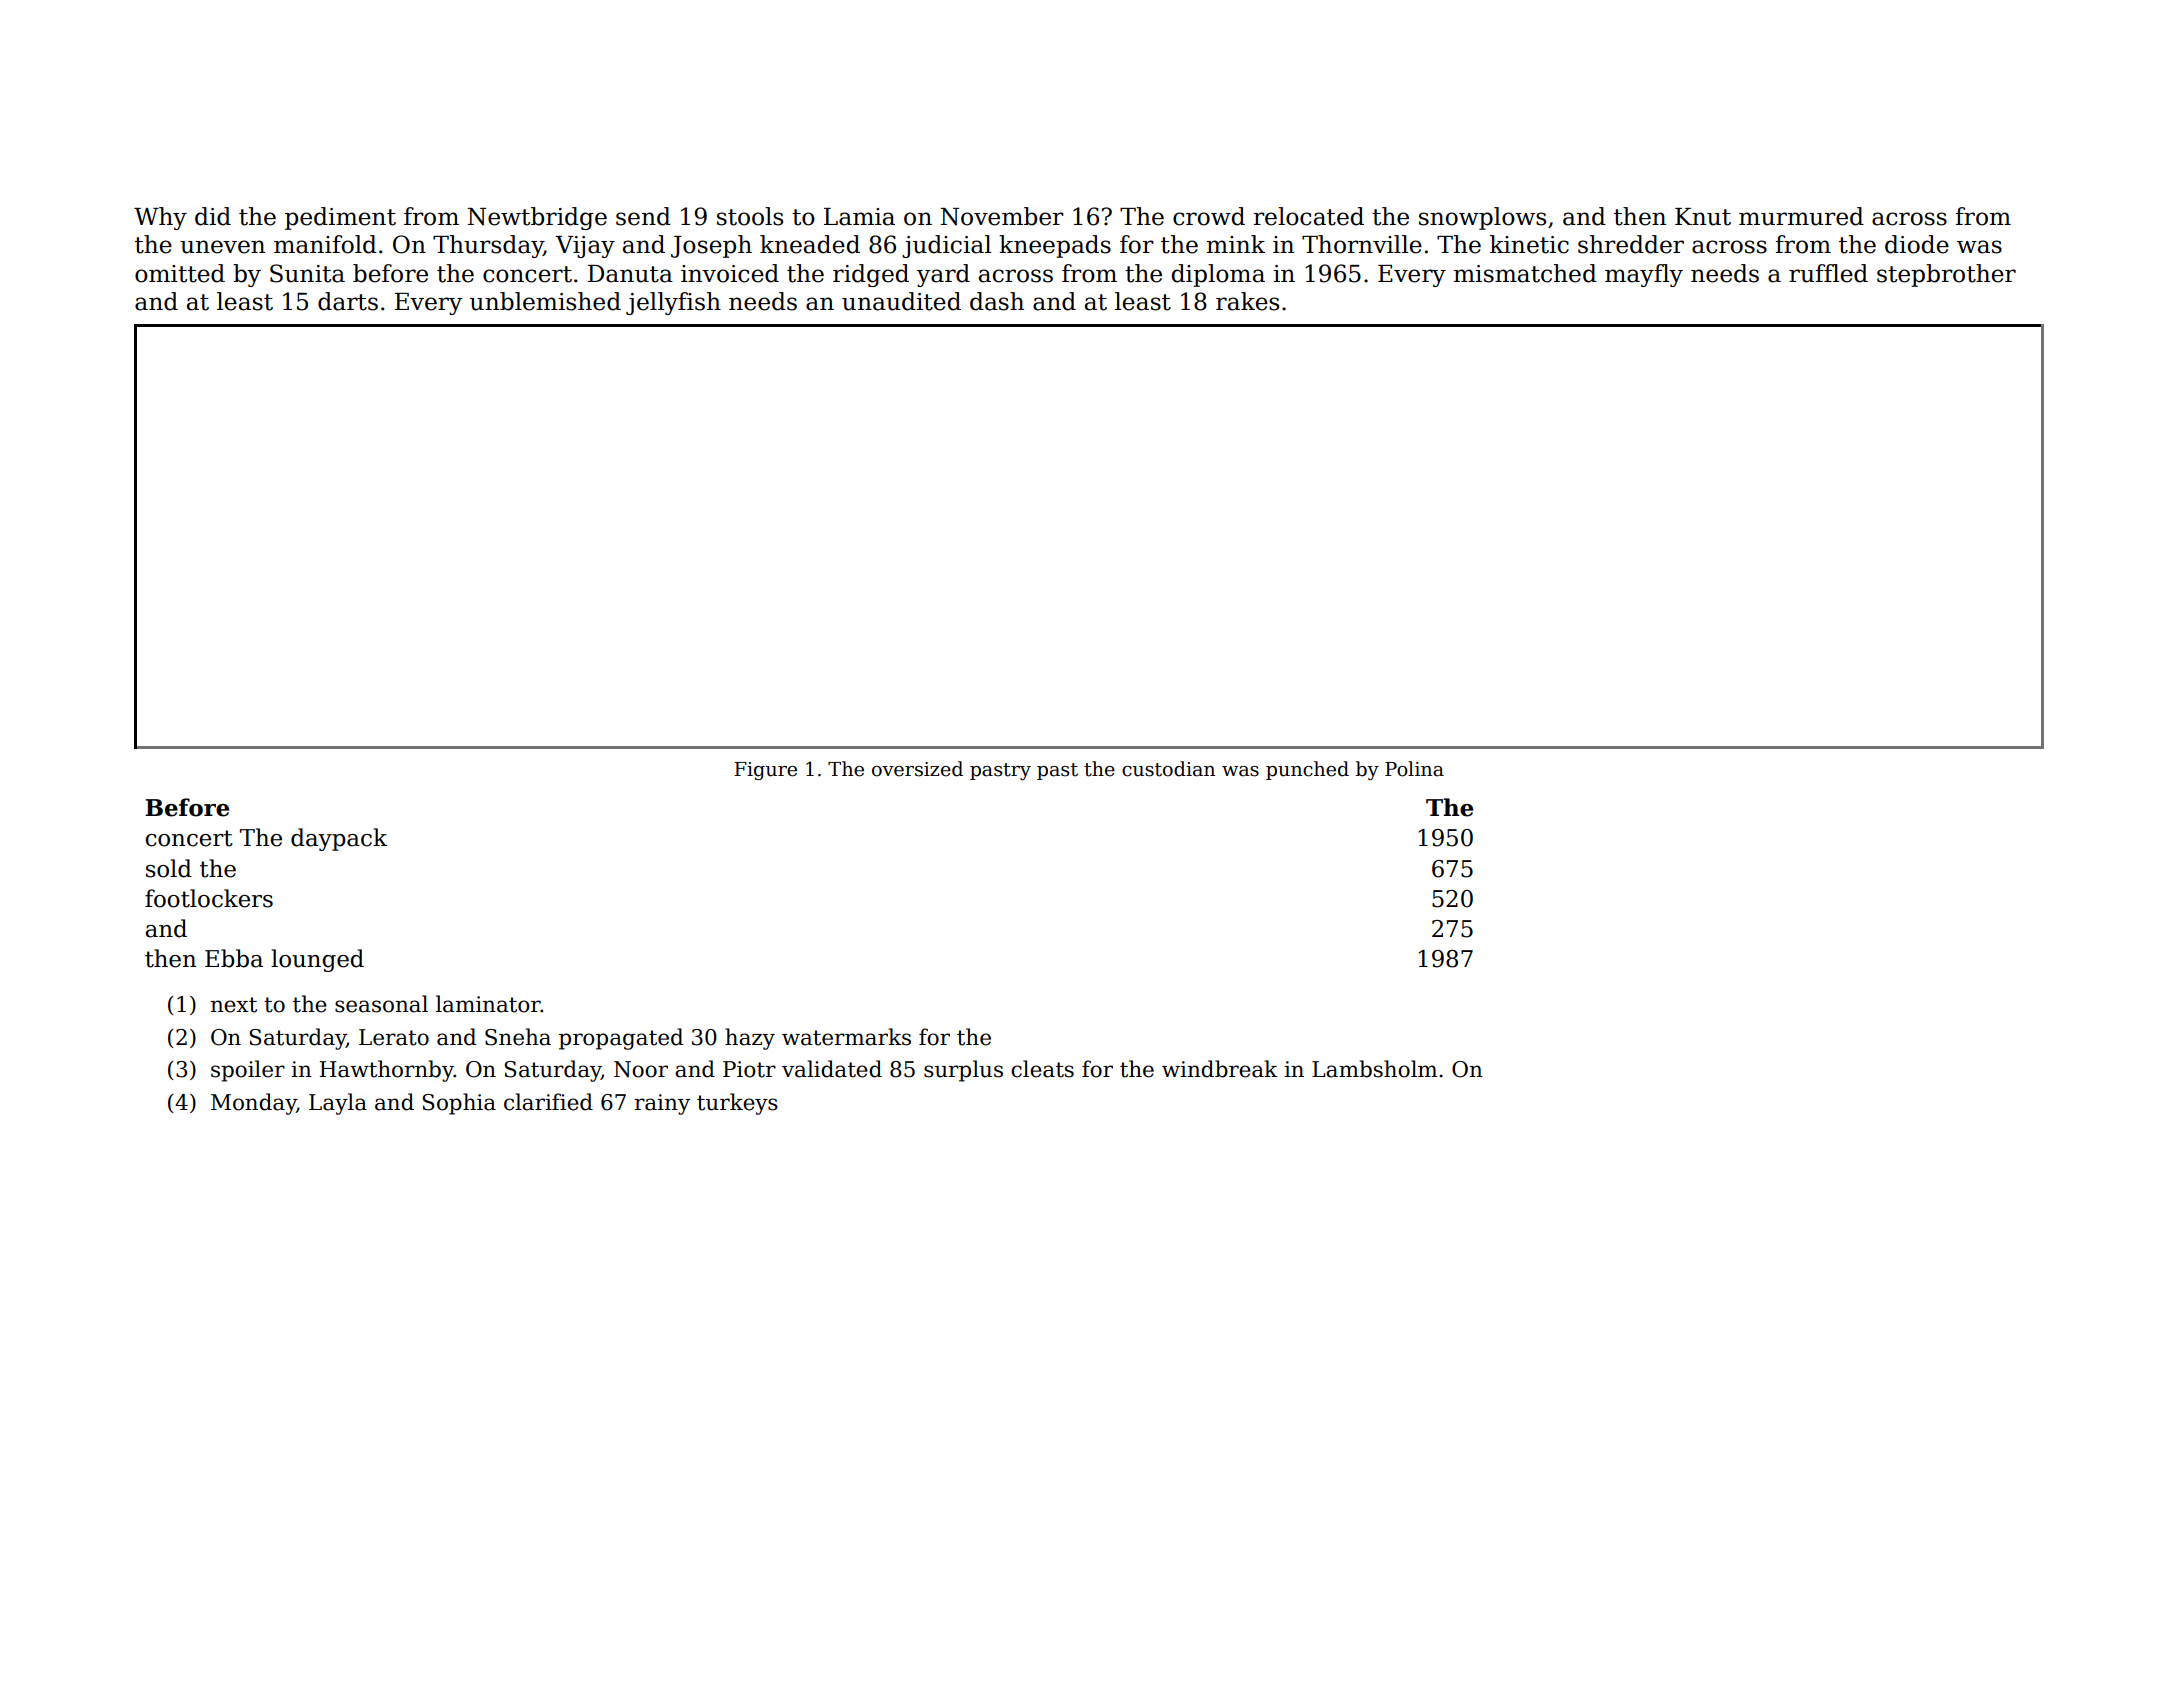 This document has width=2178, height=1683. Describe the element at coordinates (1220, 1069) in the document. I see `windbreak` at that location.
